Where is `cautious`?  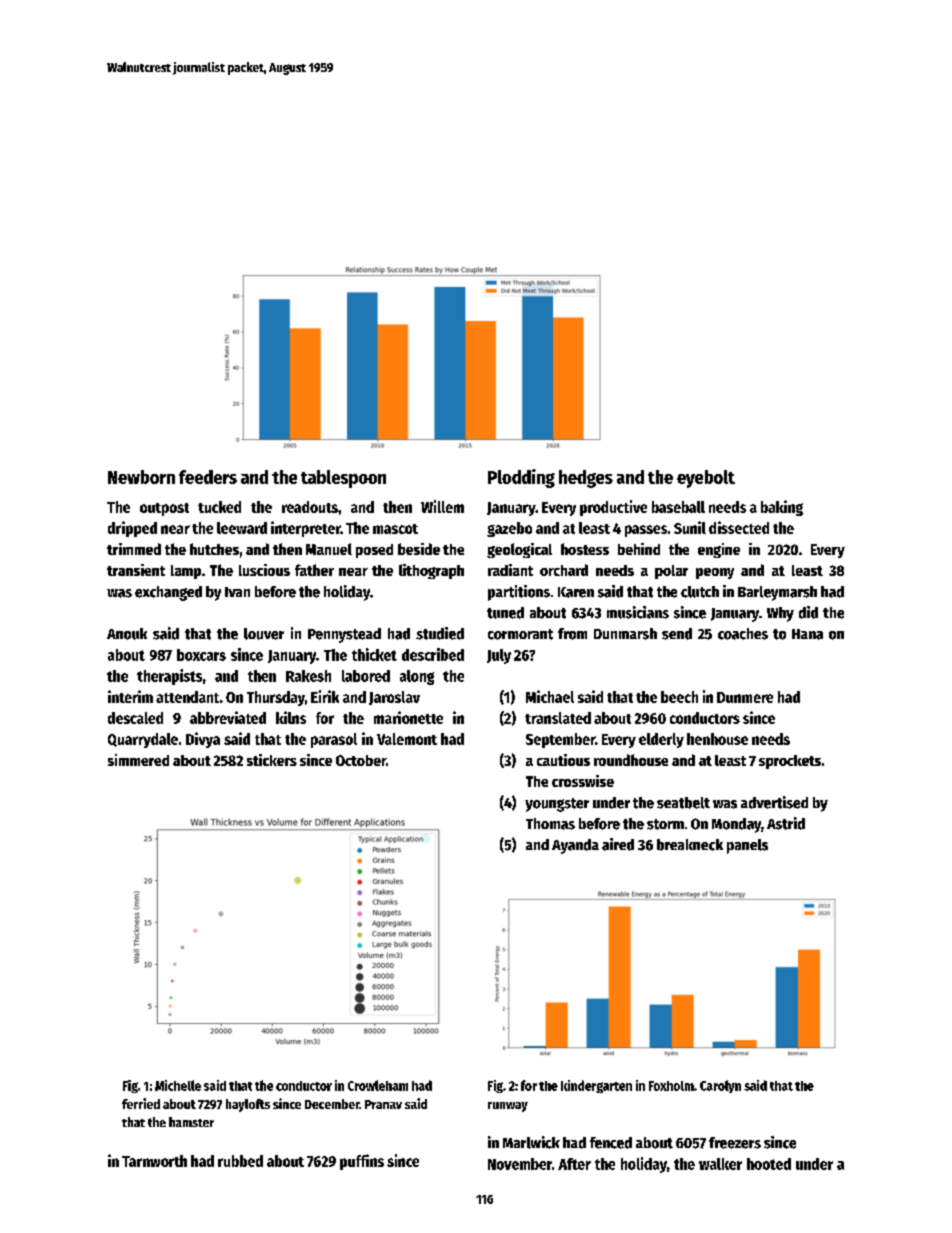 cautious is located at coordinates (563, 760).
